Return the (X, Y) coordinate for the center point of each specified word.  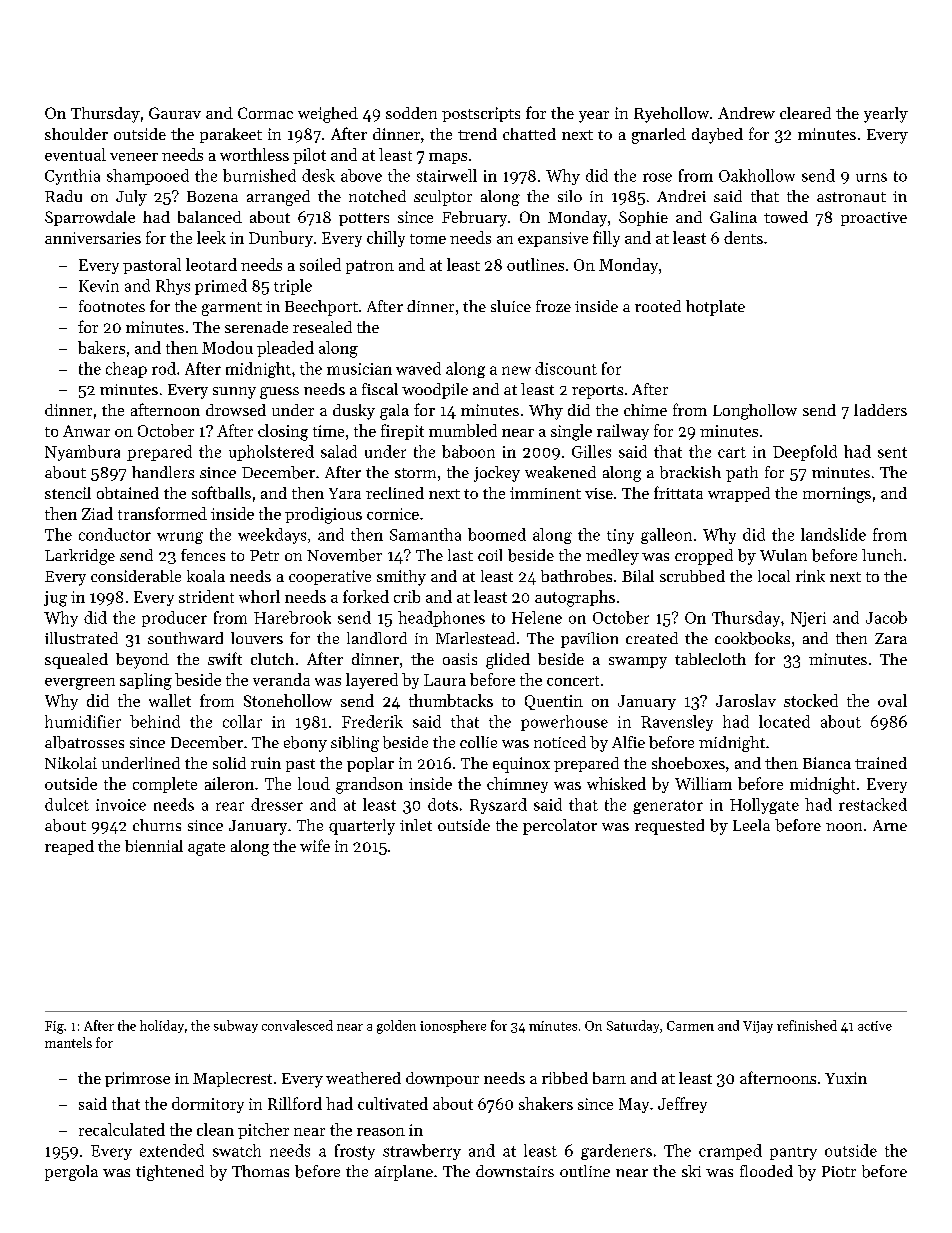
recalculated (122, 1129)
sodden (411, 113)
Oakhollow (757, 175)
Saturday (633, 1026)
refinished (807, 1025)
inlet (416, 825)
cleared (805, 113)
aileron (229, 783)
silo (570, 196)
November (344, 555)
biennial (154, 846)
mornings (837, 495)
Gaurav (175, 113)
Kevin (99, 286)
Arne (890, 825)
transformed (162, 513)
